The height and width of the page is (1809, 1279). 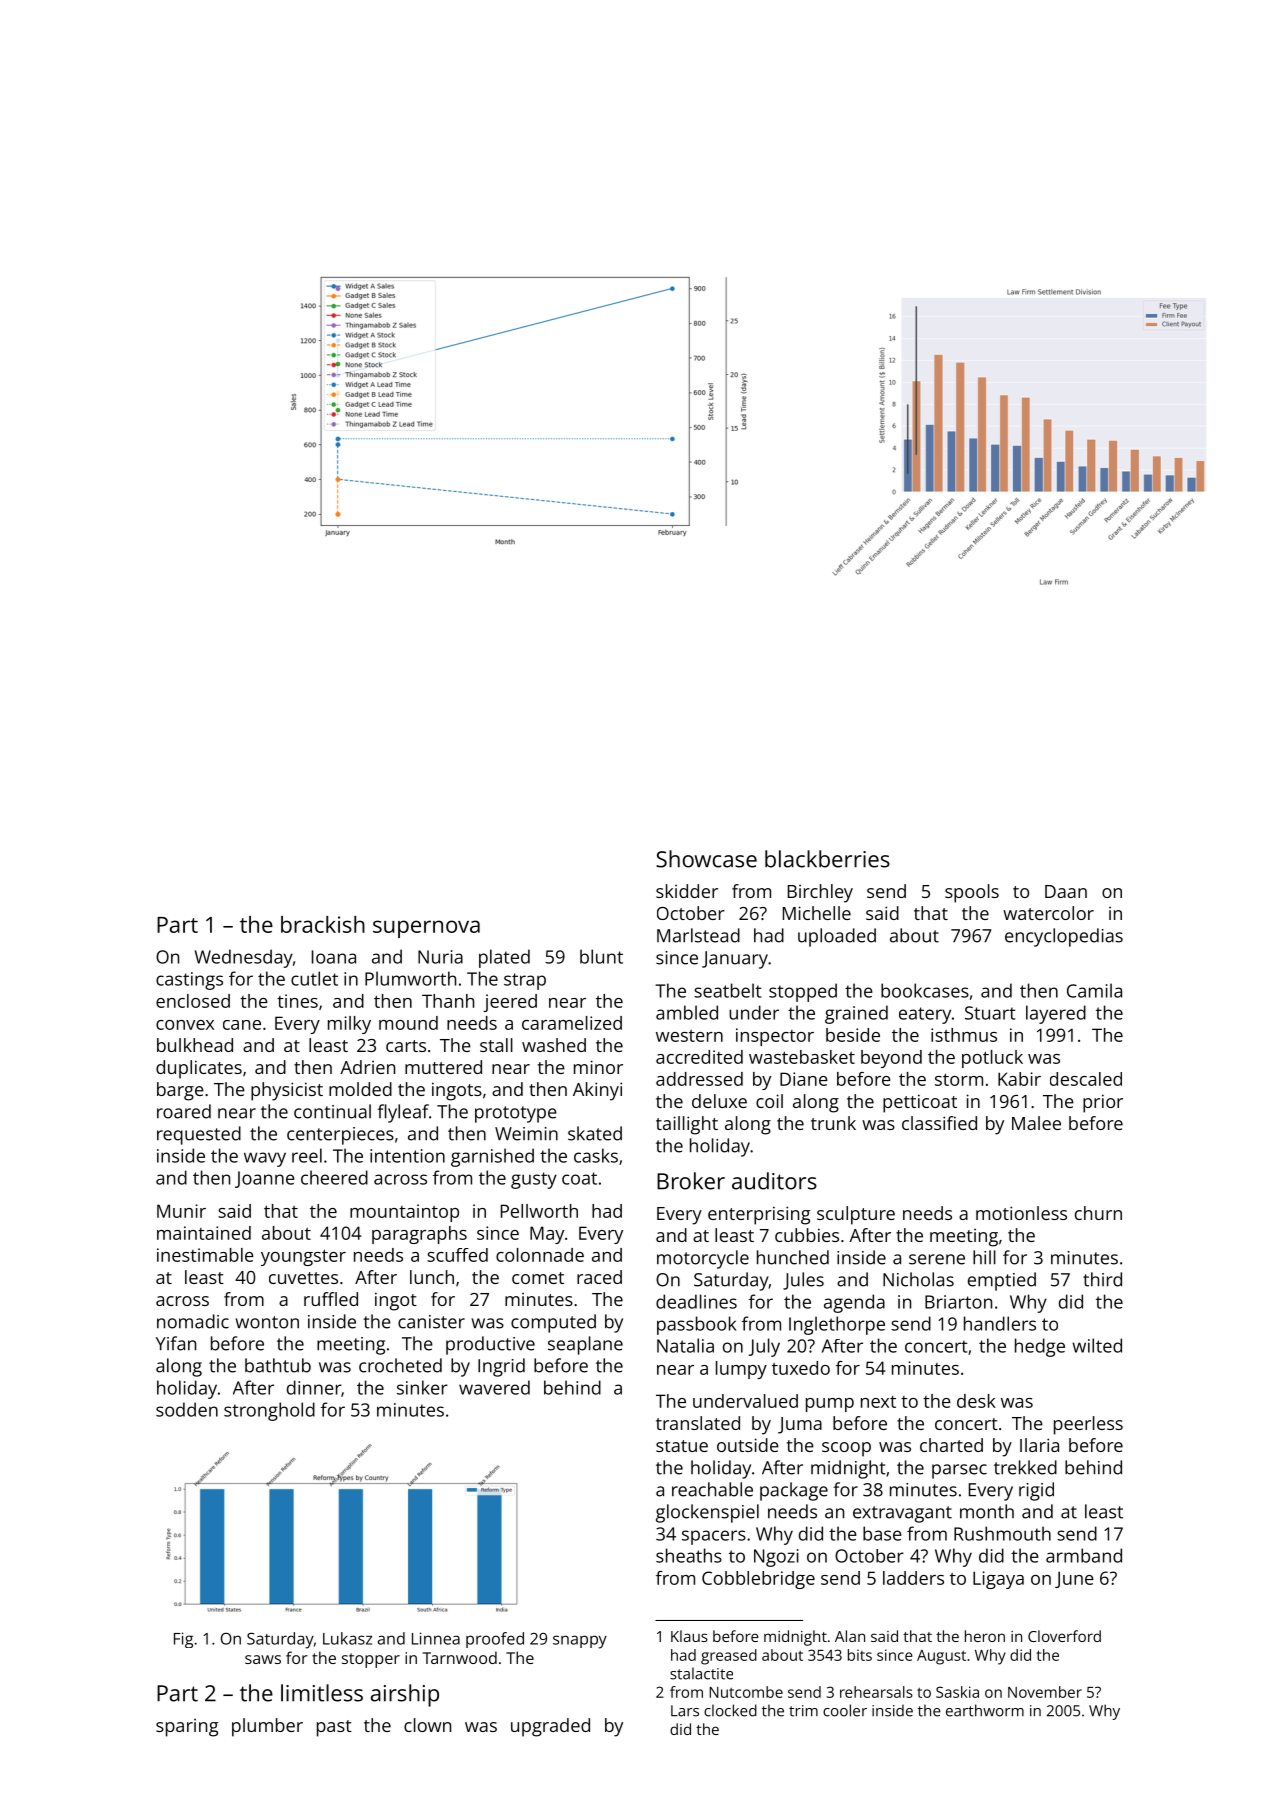 What do you see at coordinates (323, 924) in the page?
I see `brackish` at bounding box center [323, 924].
